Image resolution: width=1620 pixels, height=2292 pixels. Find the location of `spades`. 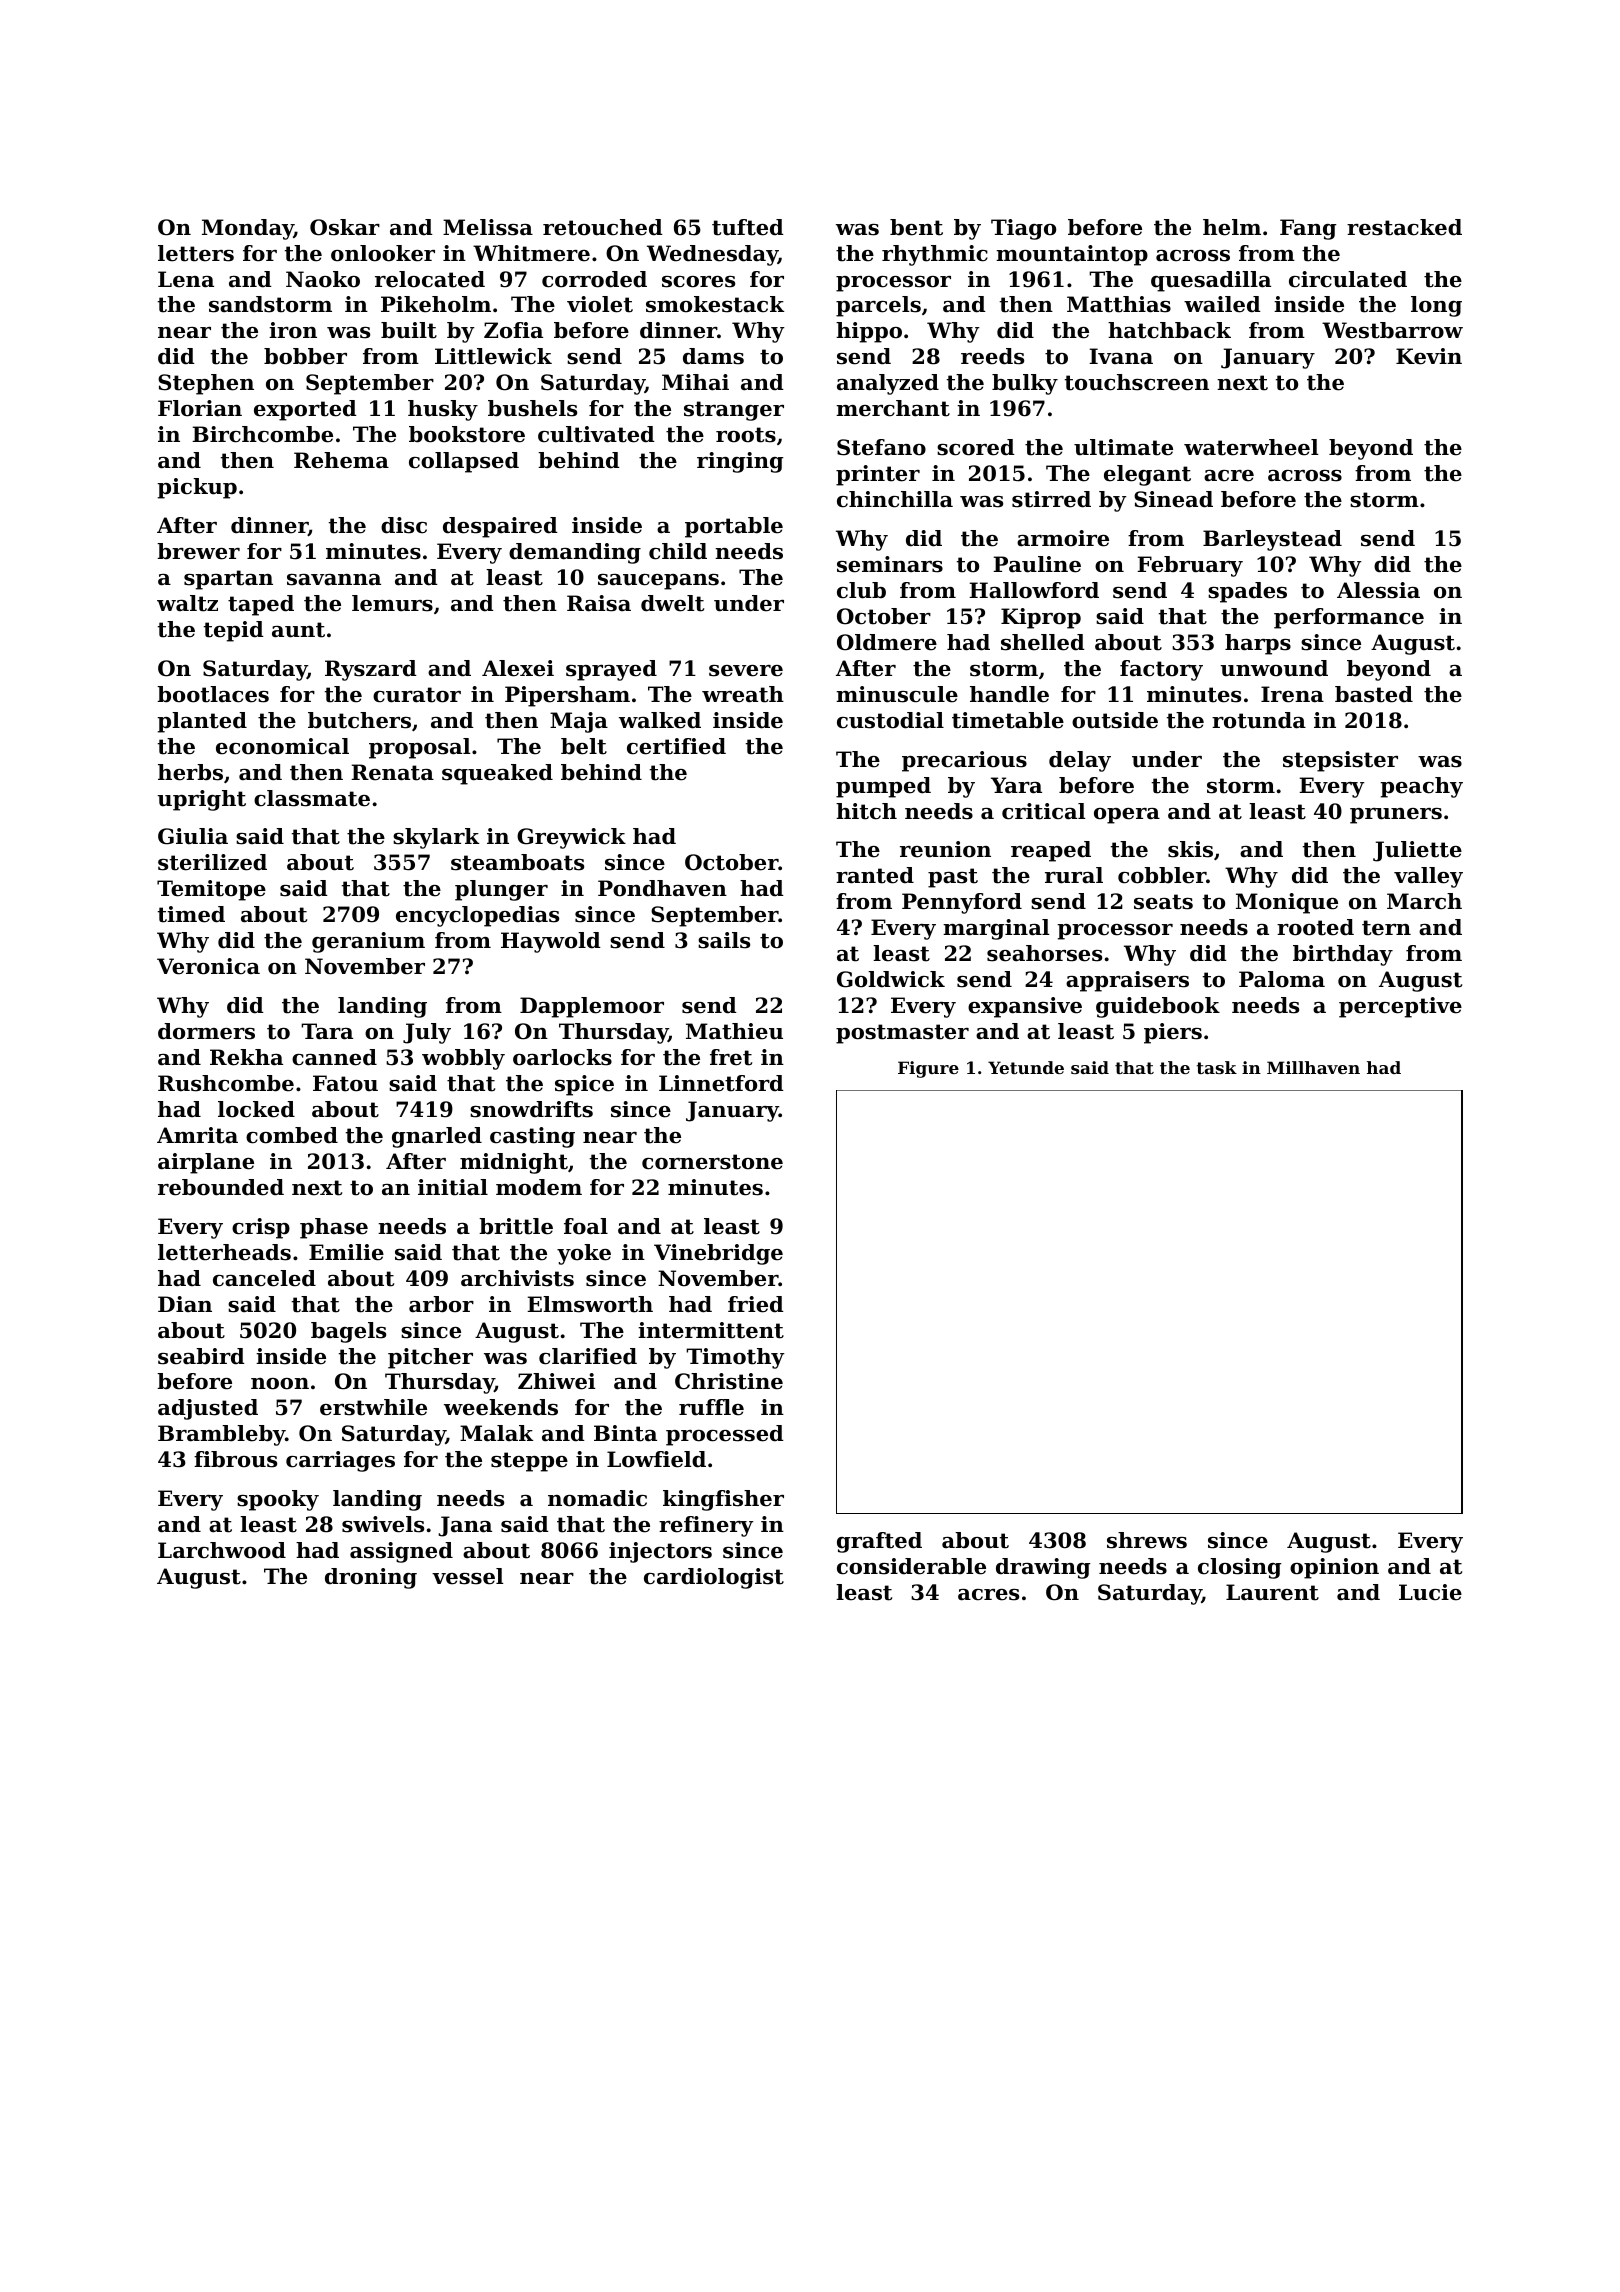

spades is located at coordinates (1247, 592).
